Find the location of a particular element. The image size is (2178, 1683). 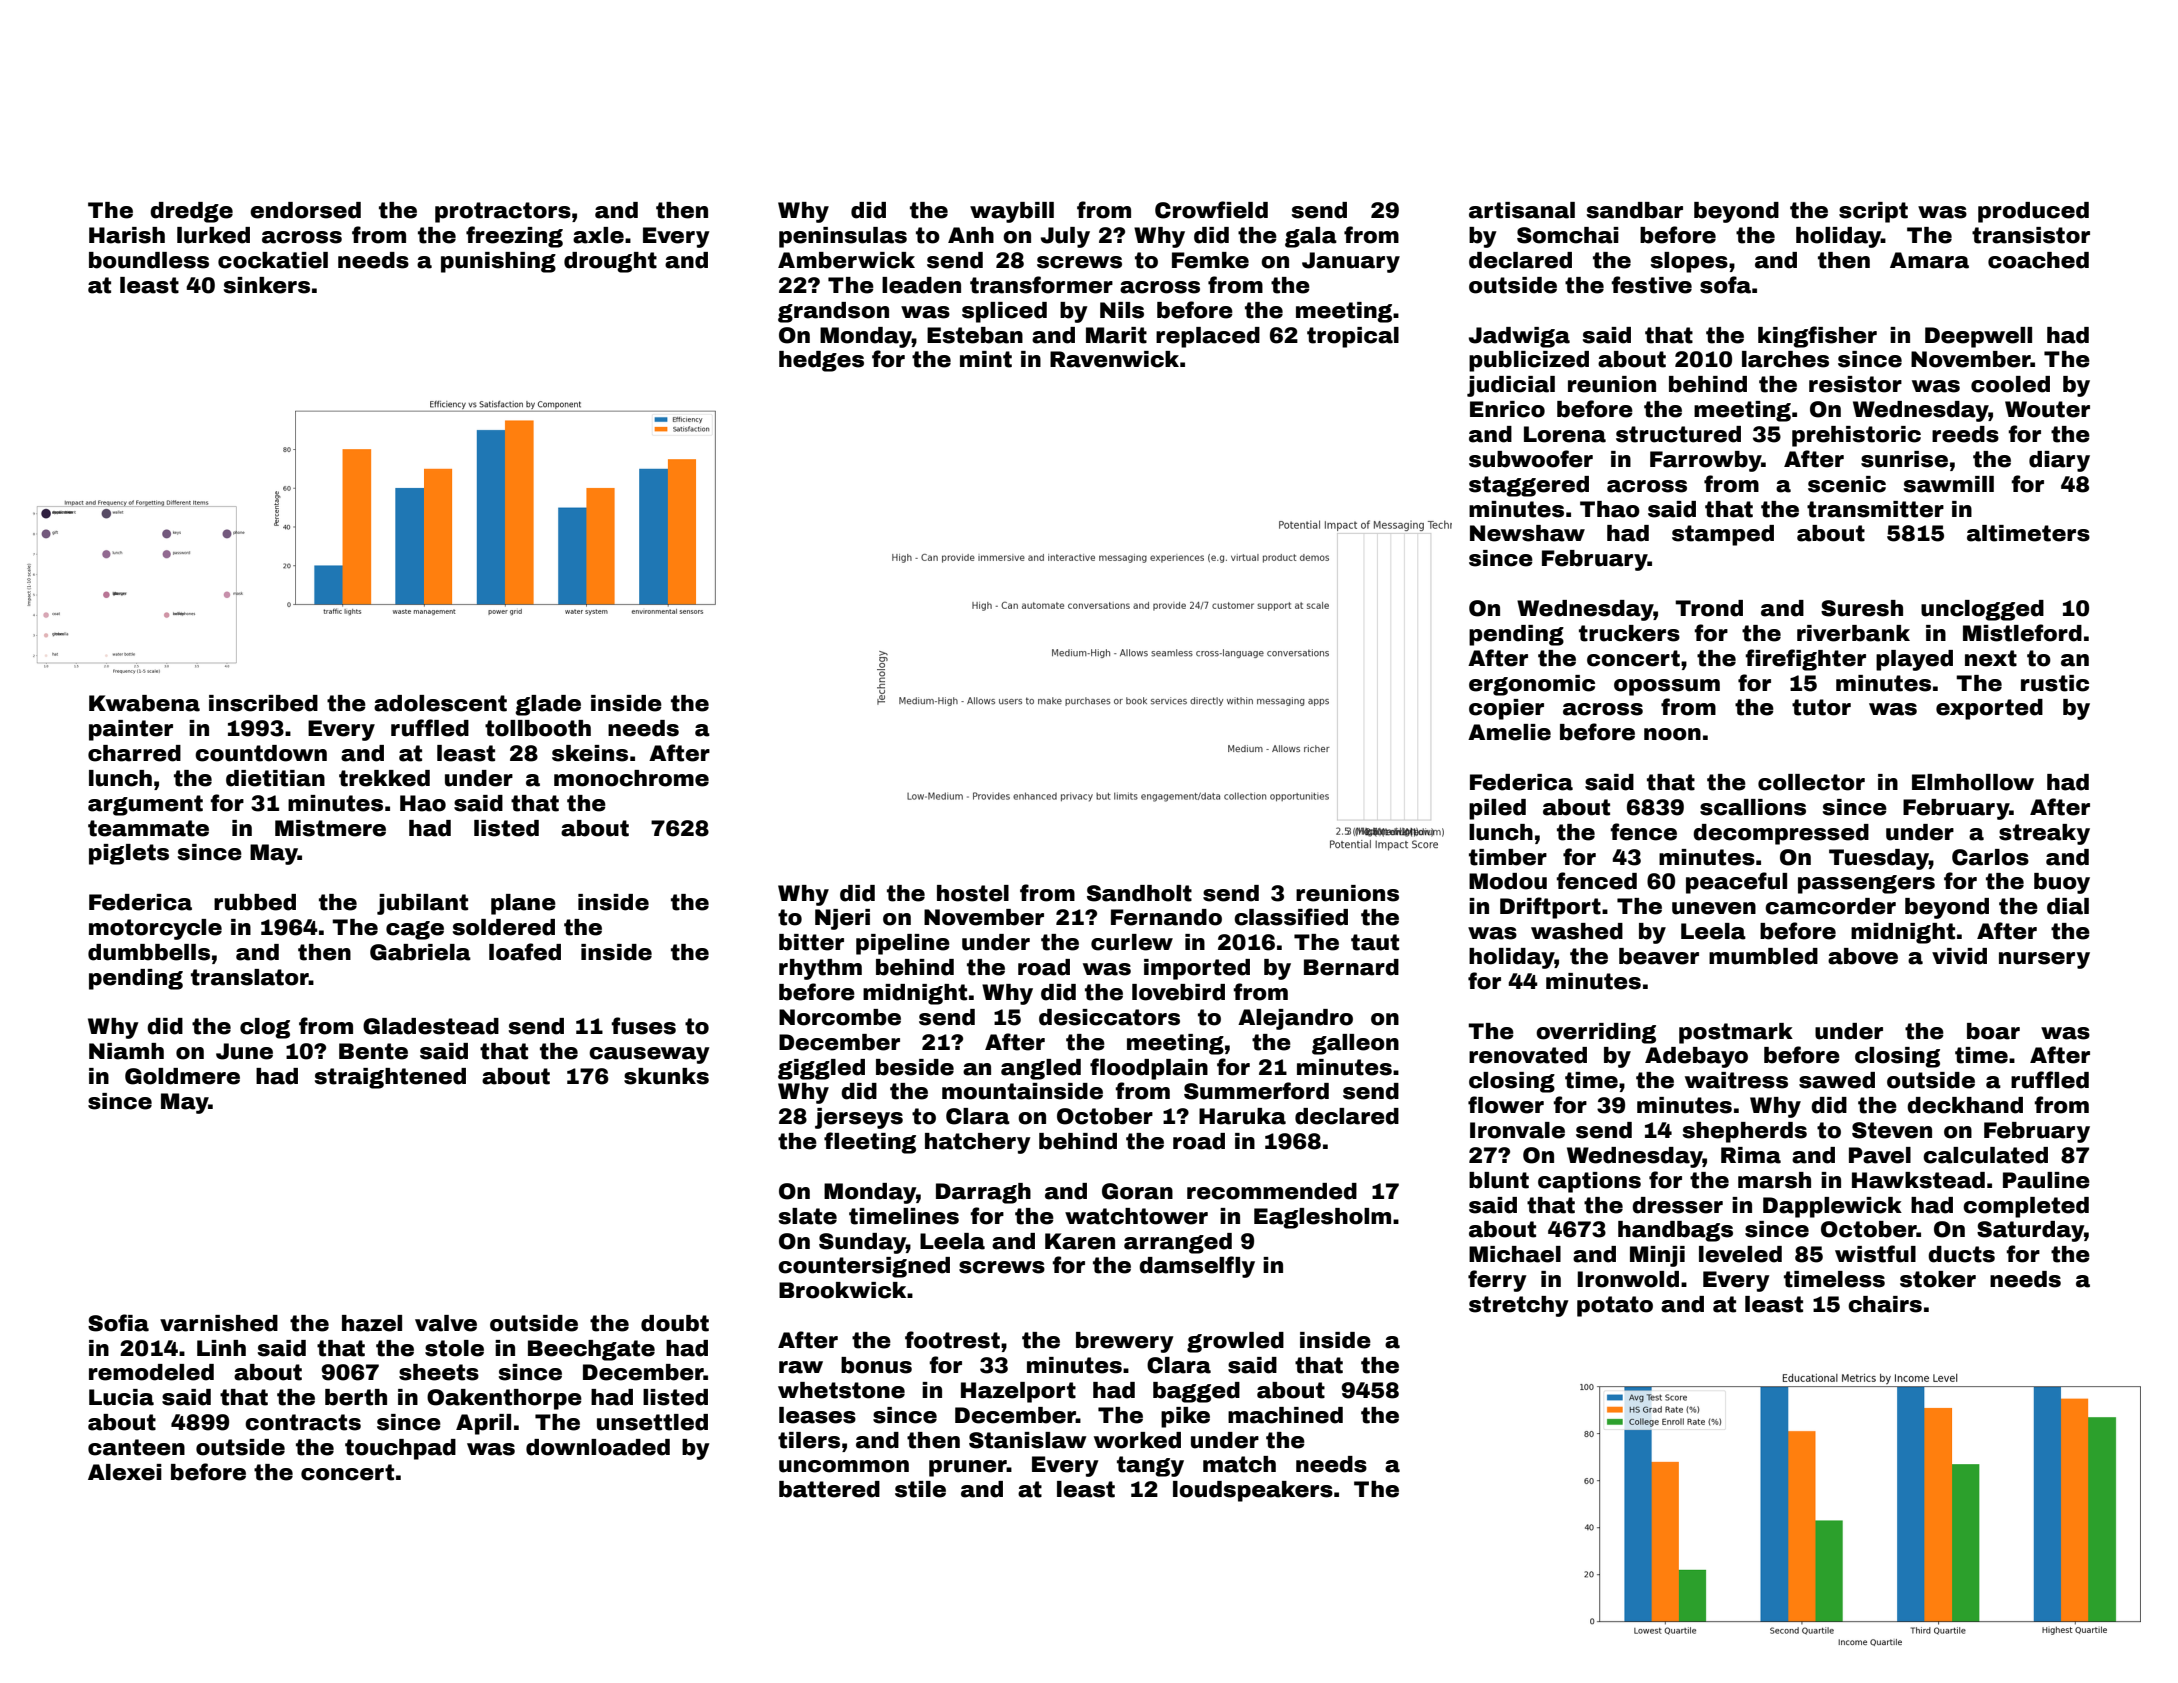

sandbar is located at coordinates (1635, 210).
